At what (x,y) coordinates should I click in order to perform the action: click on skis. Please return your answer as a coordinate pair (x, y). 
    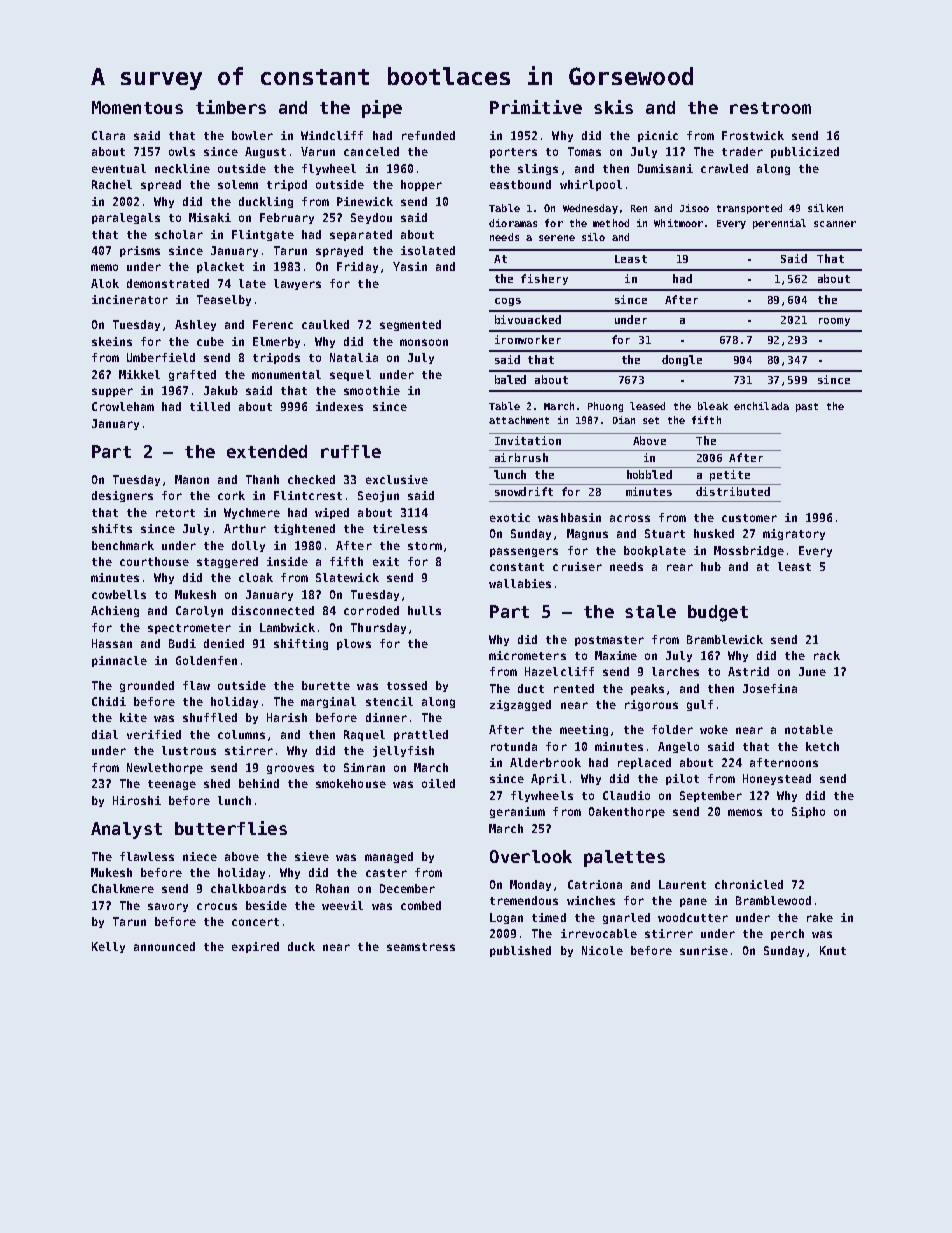
    Looking at the image, I should click on (613, 107).
